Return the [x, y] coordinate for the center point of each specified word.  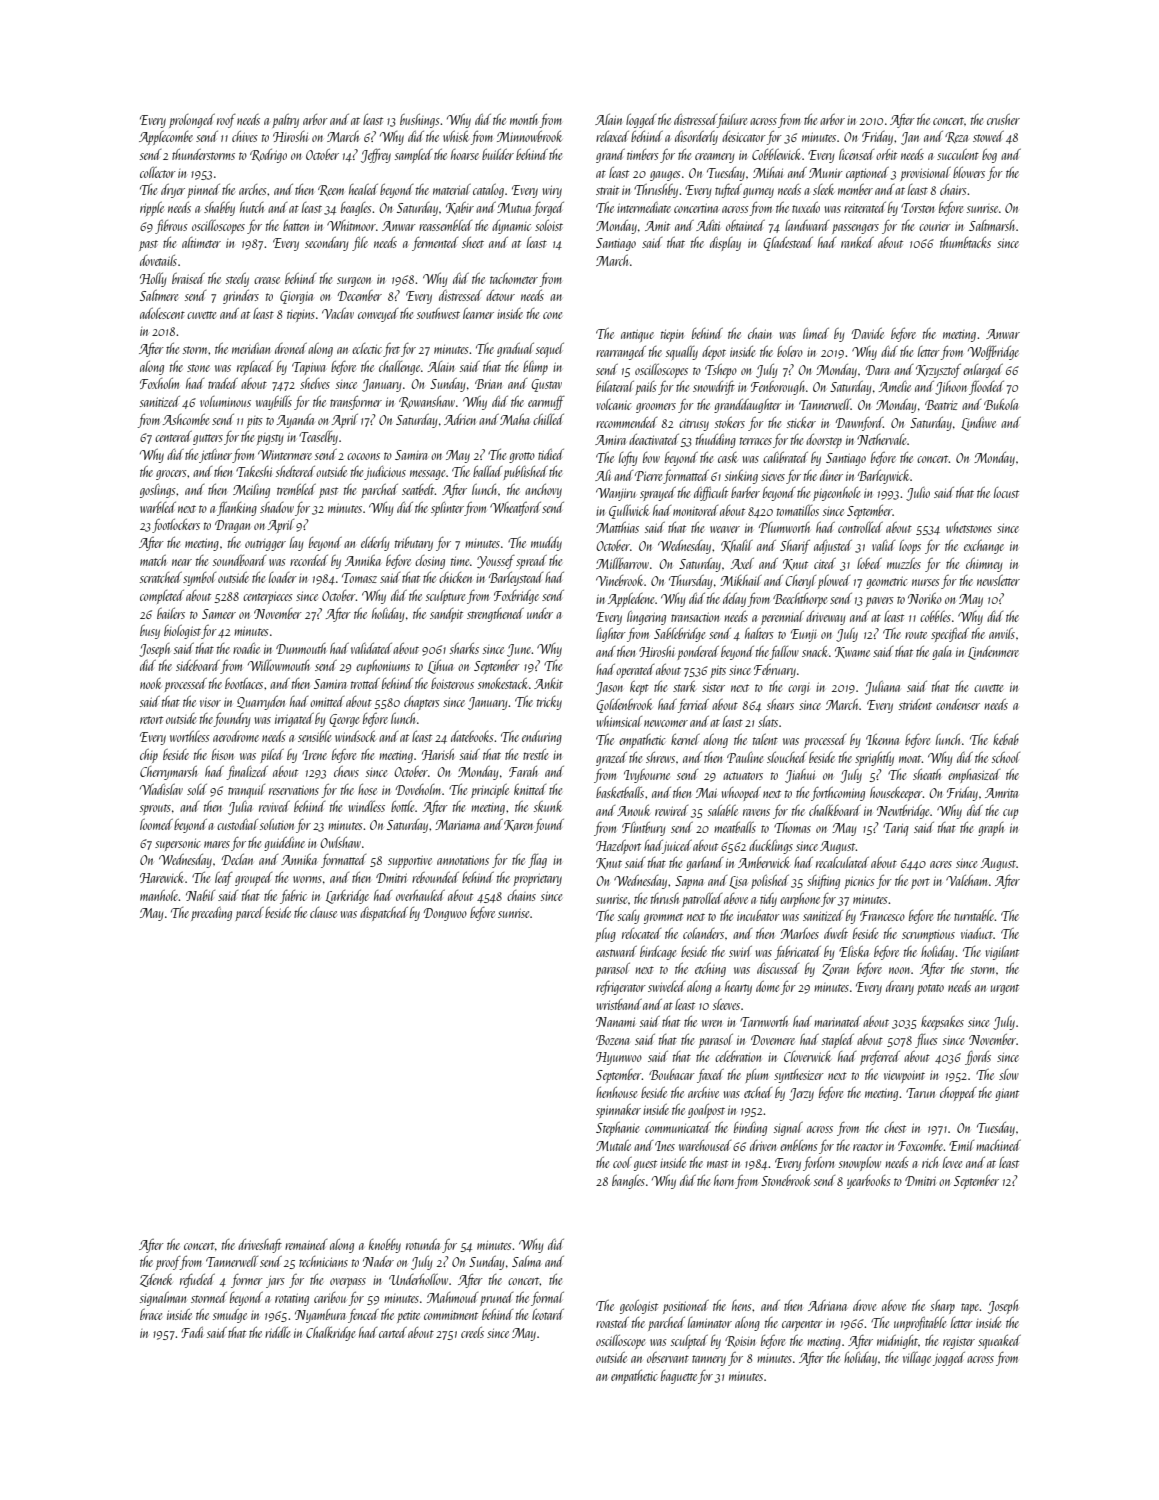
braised [188, 278]
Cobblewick [776, 154]
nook [150, 683]
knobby [385, 1246]
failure [732, 120]
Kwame [852, 652]
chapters [422, 703]
